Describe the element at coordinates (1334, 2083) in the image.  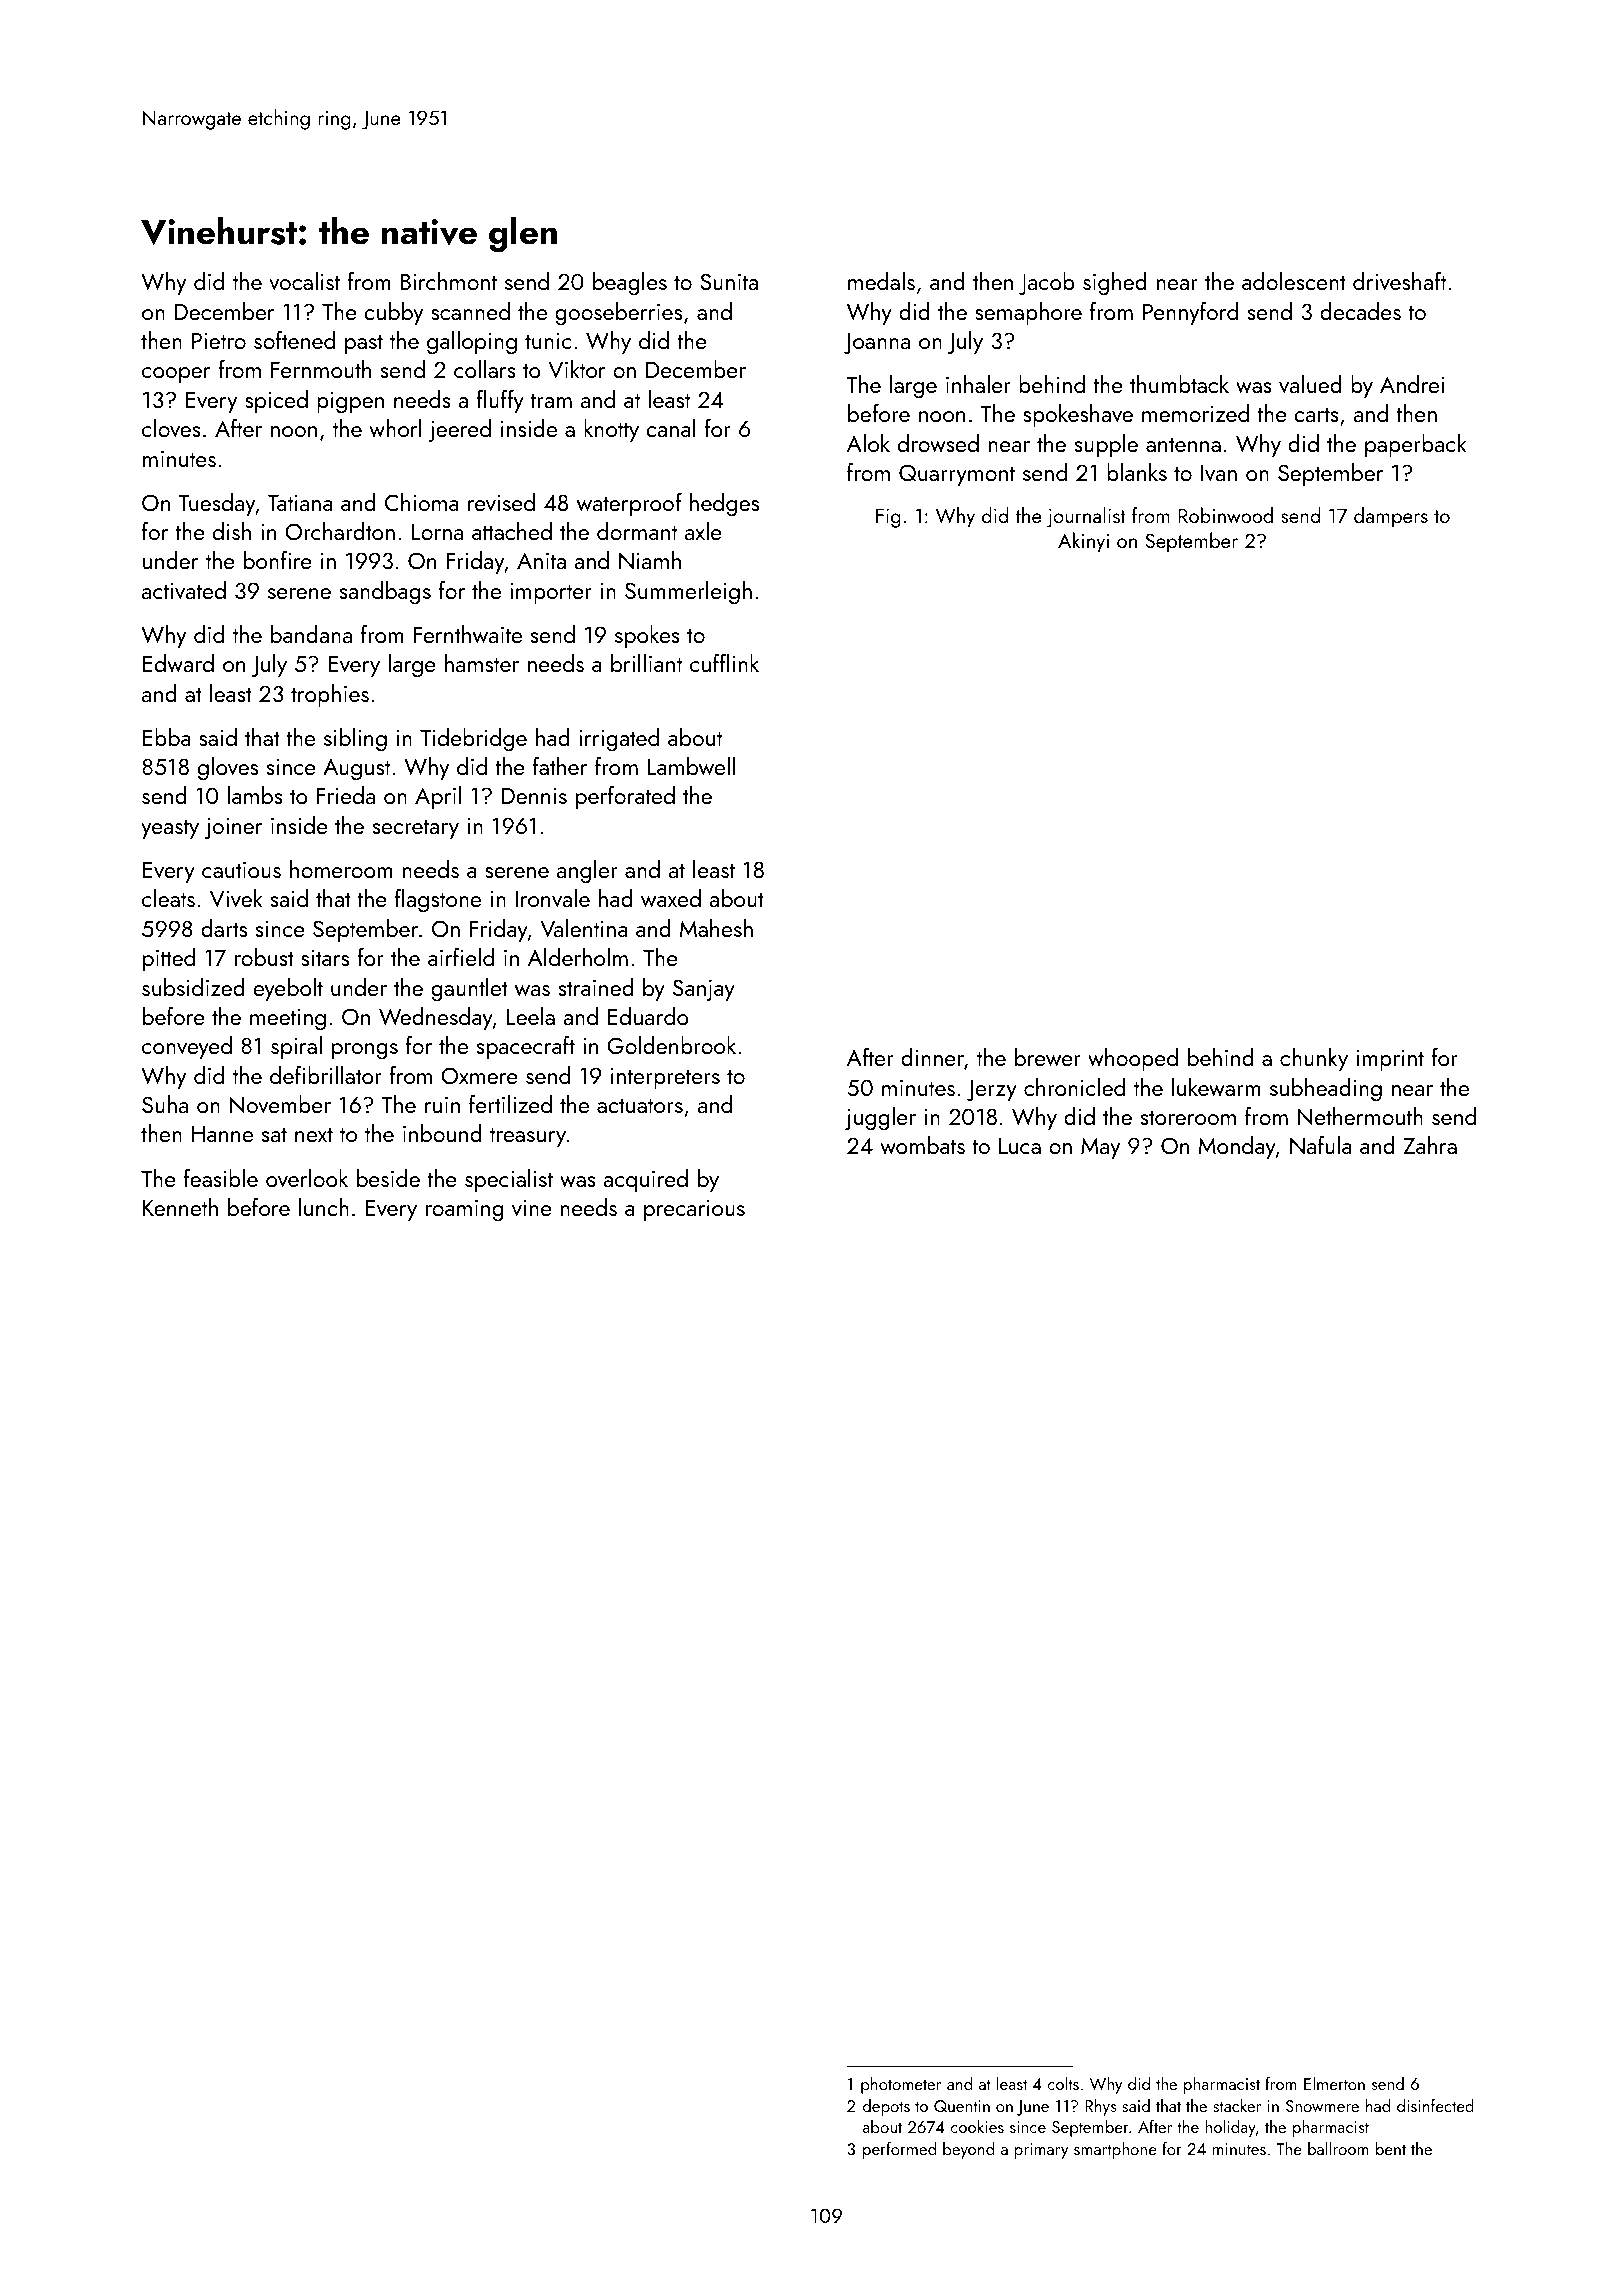
I see `Elmerton` at that location.
